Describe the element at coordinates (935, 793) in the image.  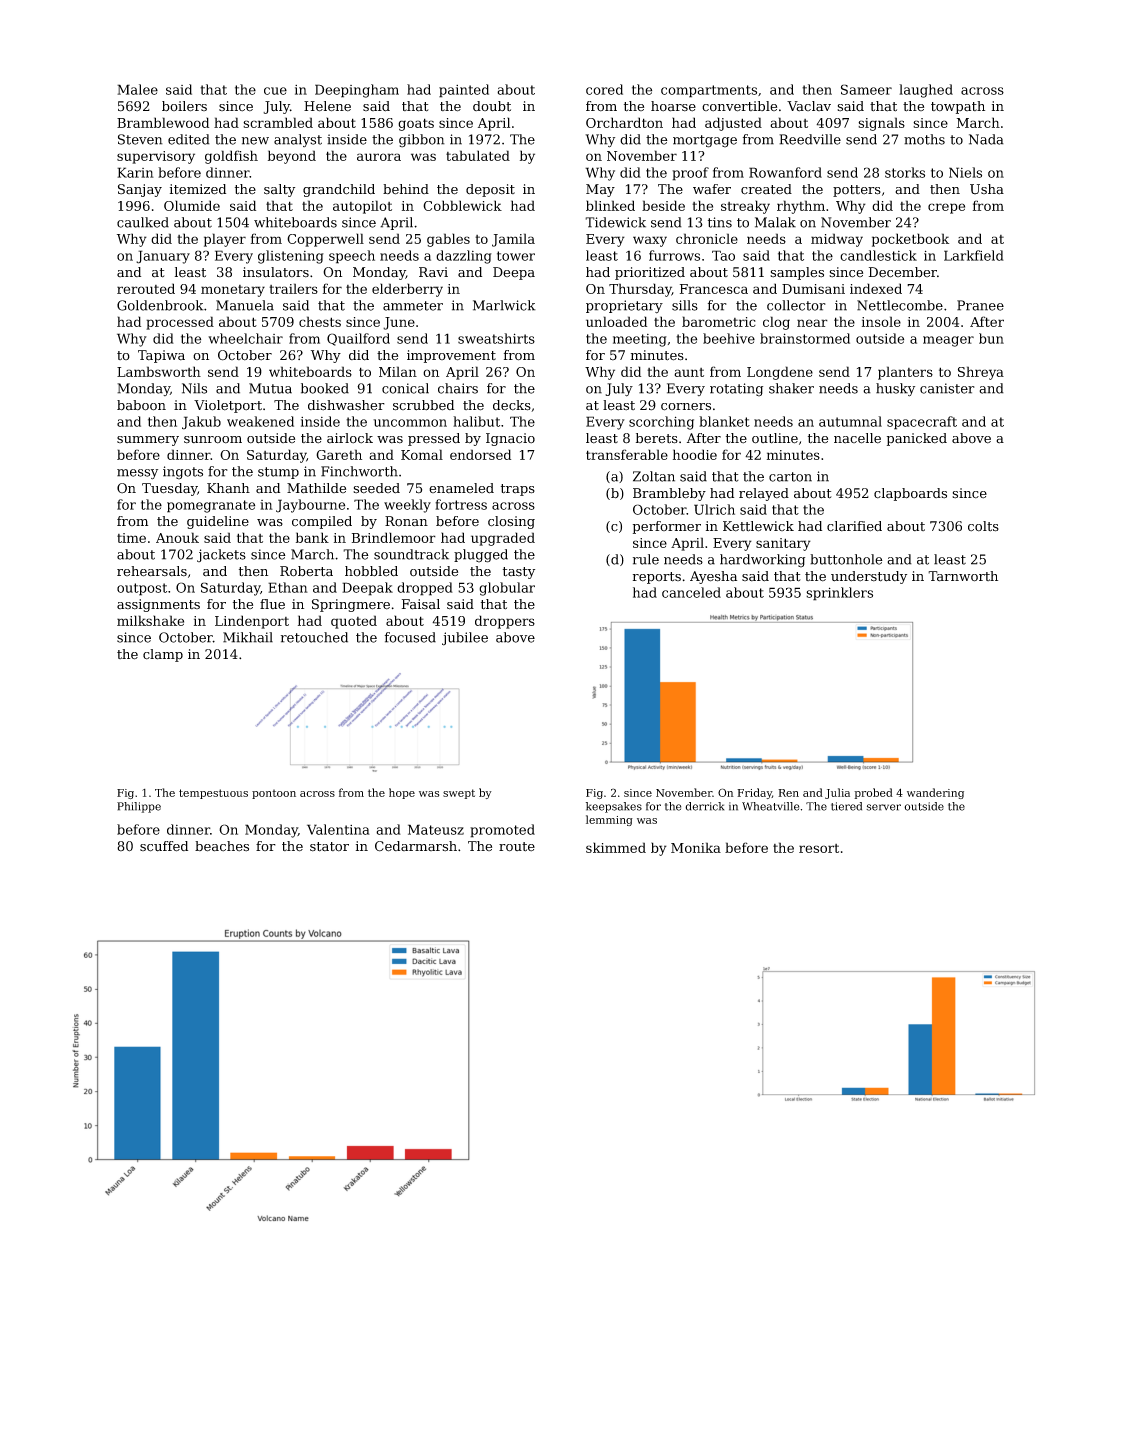
I see `wandering` at that location.
